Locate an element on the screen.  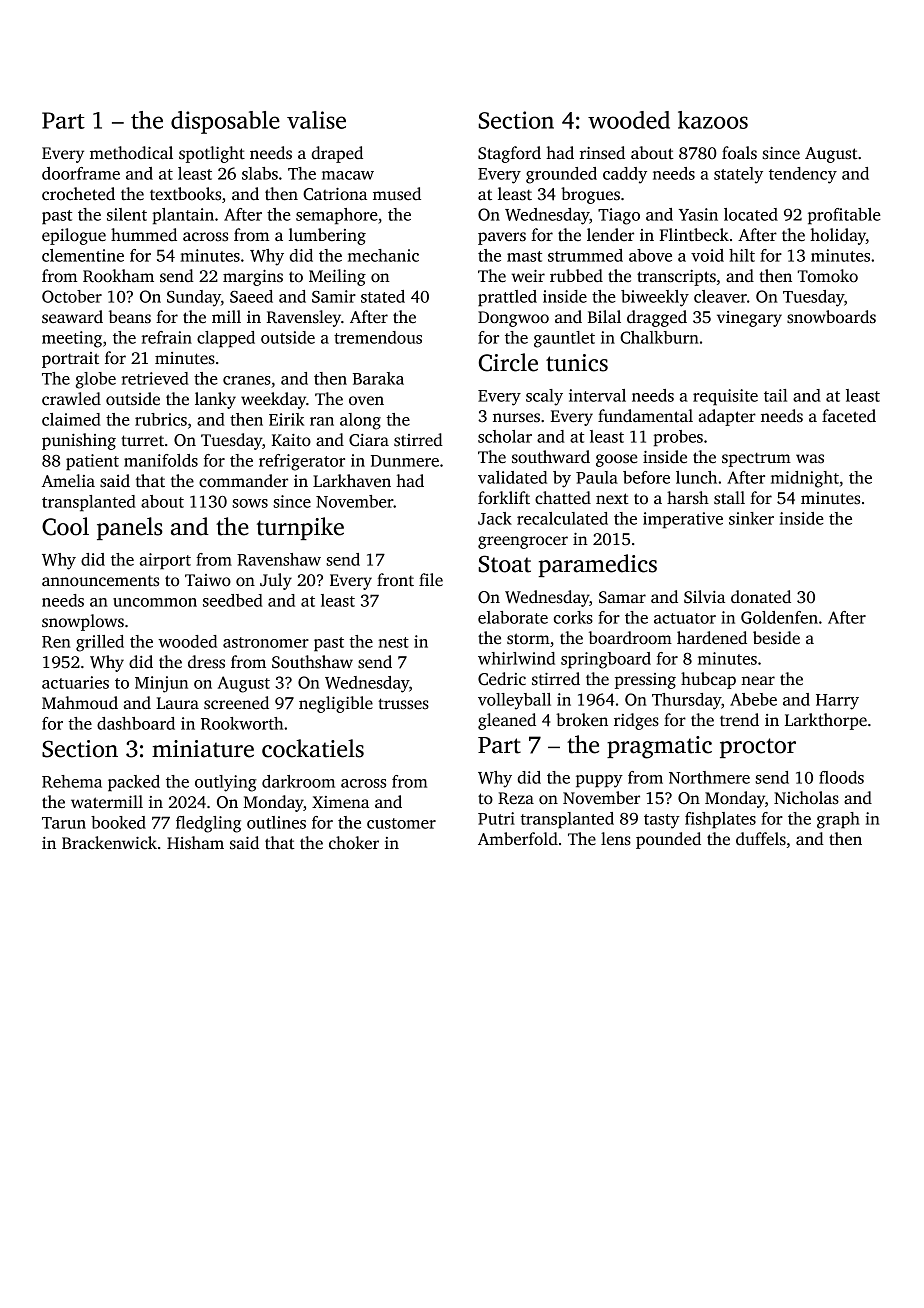
pounded is located at coordinates (668, 840).
